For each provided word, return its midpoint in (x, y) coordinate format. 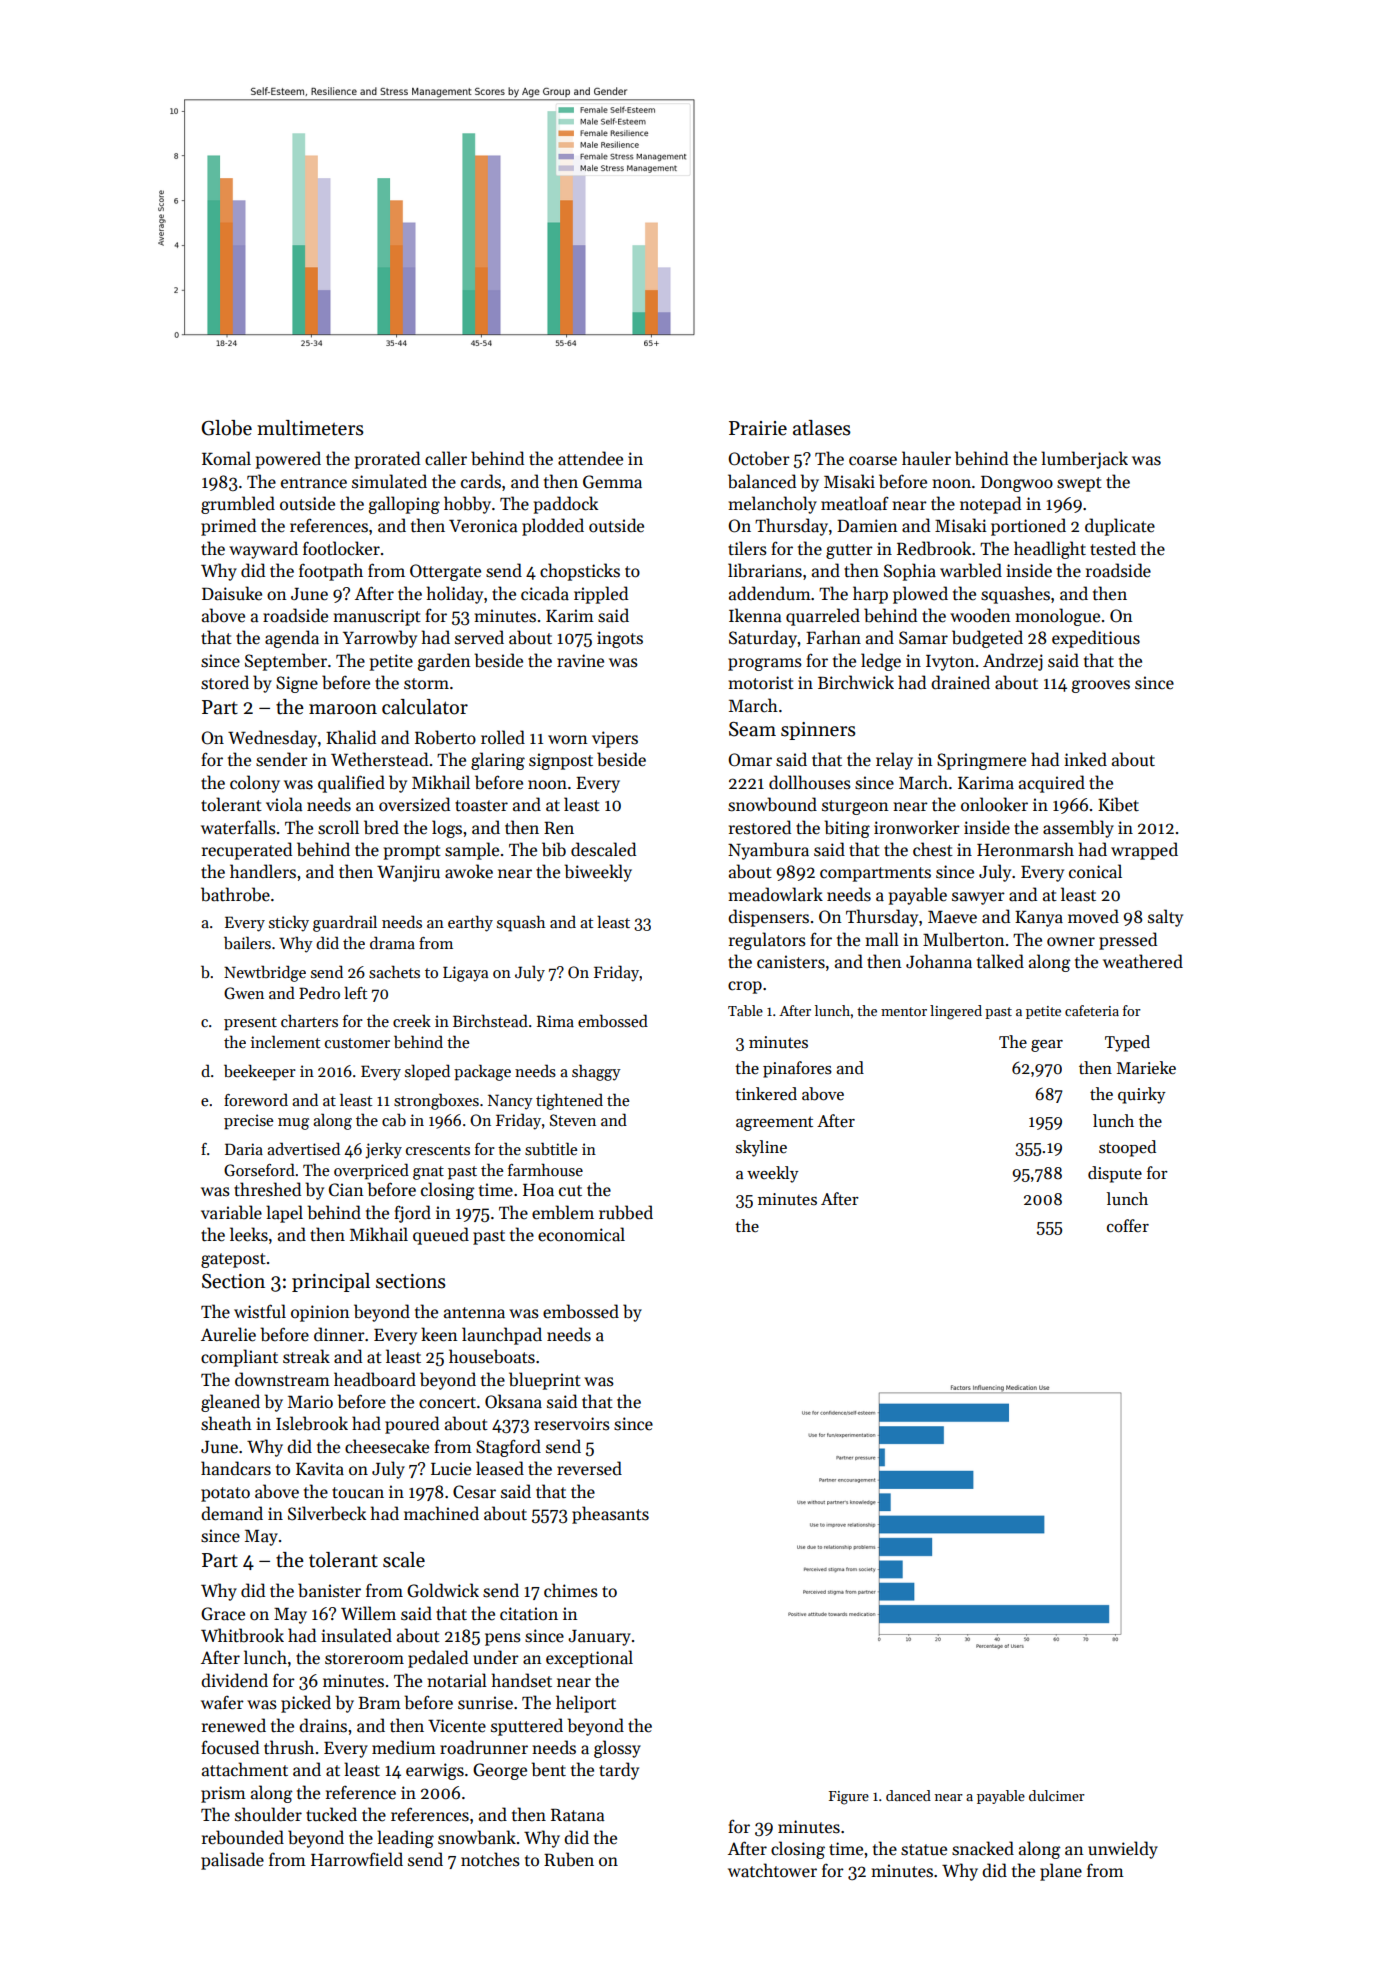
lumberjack (1084, 460)
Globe (226, 428)
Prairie (758, 428)
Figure (849, 1798)
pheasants (610, 1515)
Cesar (474, 1492)
